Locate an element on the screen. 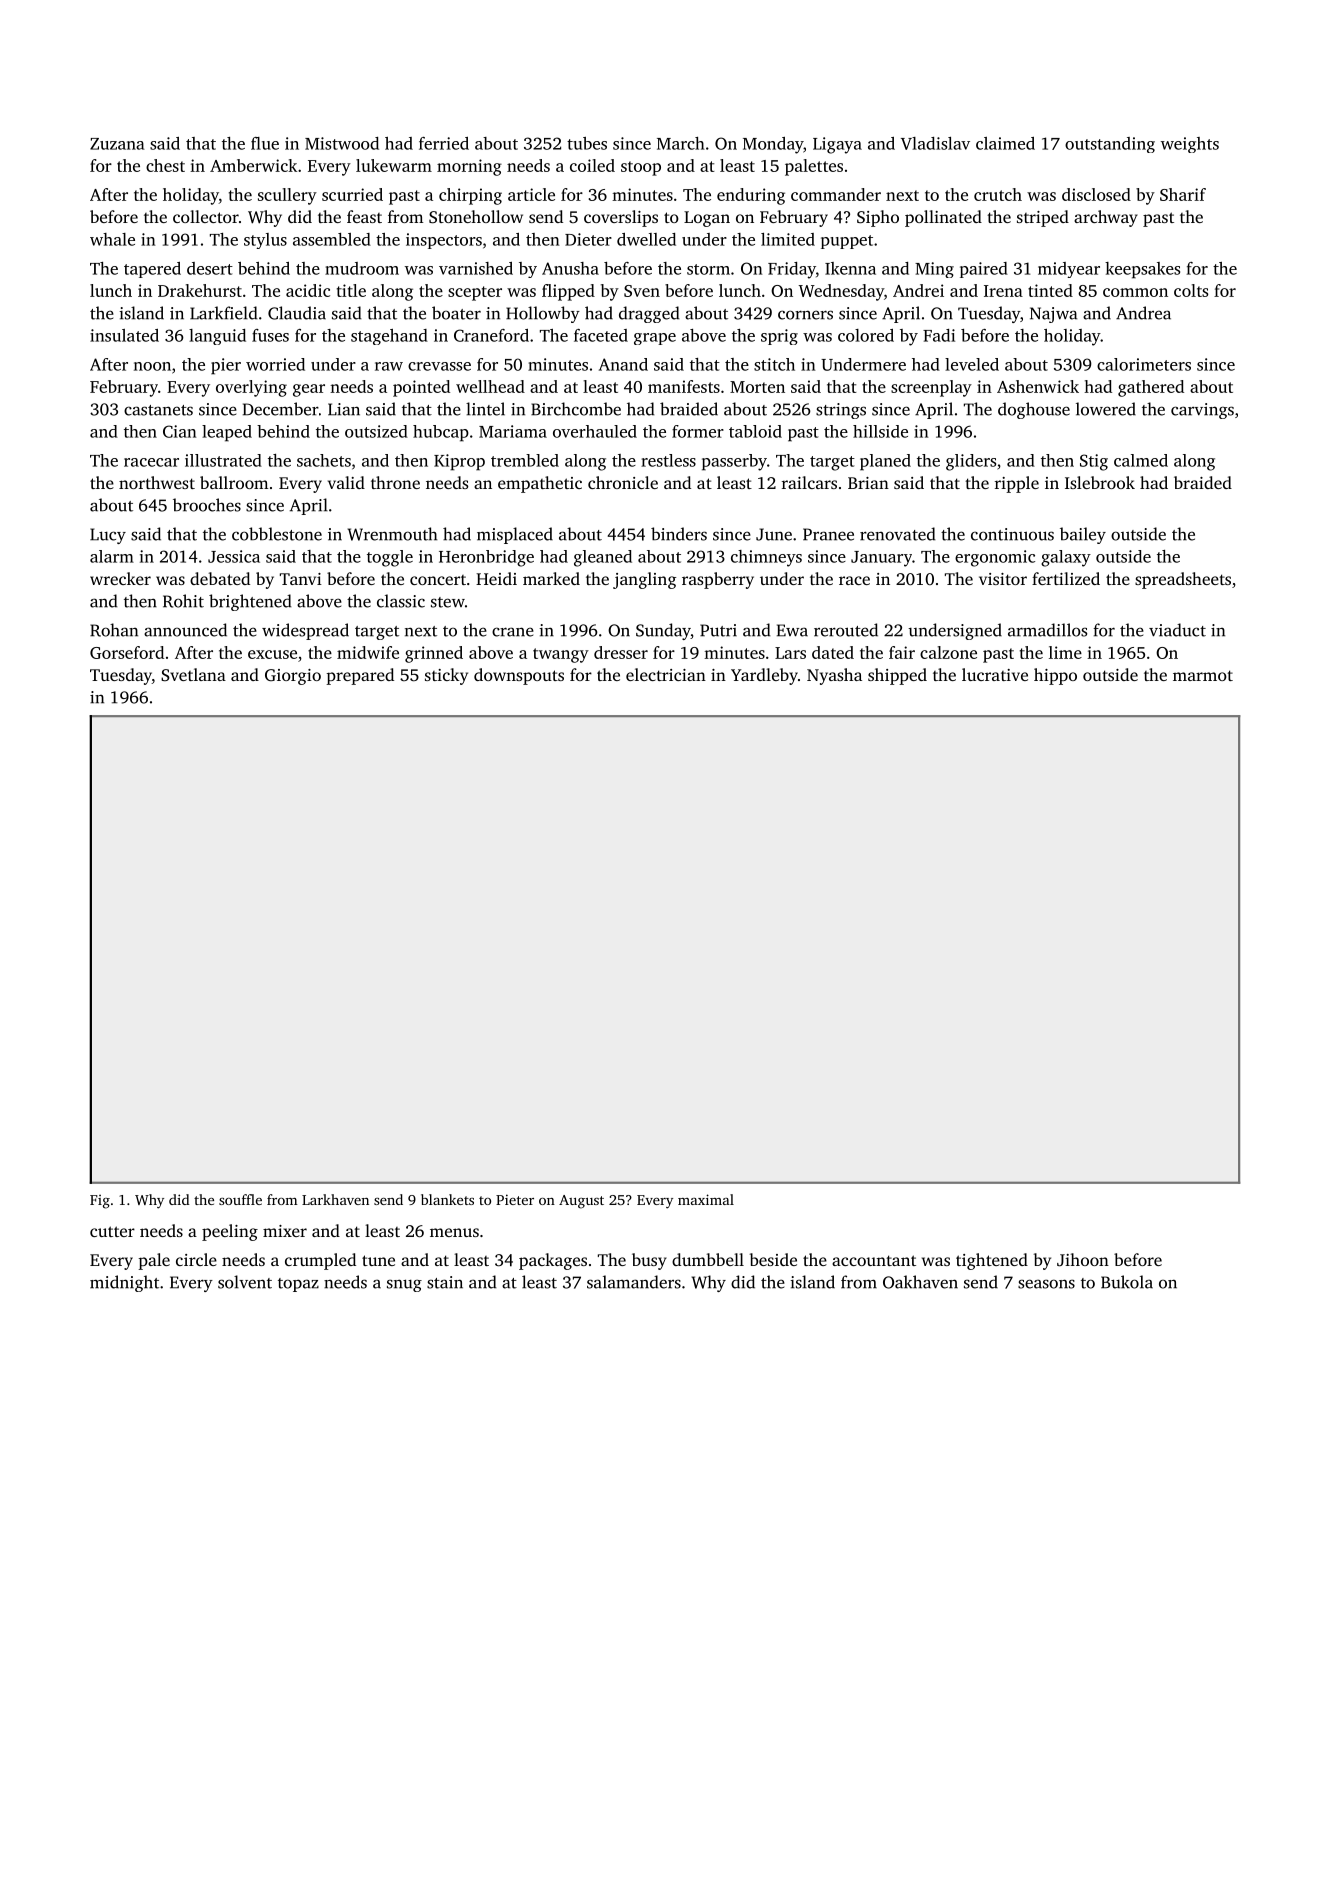 Image resolution: width=1330 pixels, height=1881 pixels. gleaned is located at coordinates (603, 558).
